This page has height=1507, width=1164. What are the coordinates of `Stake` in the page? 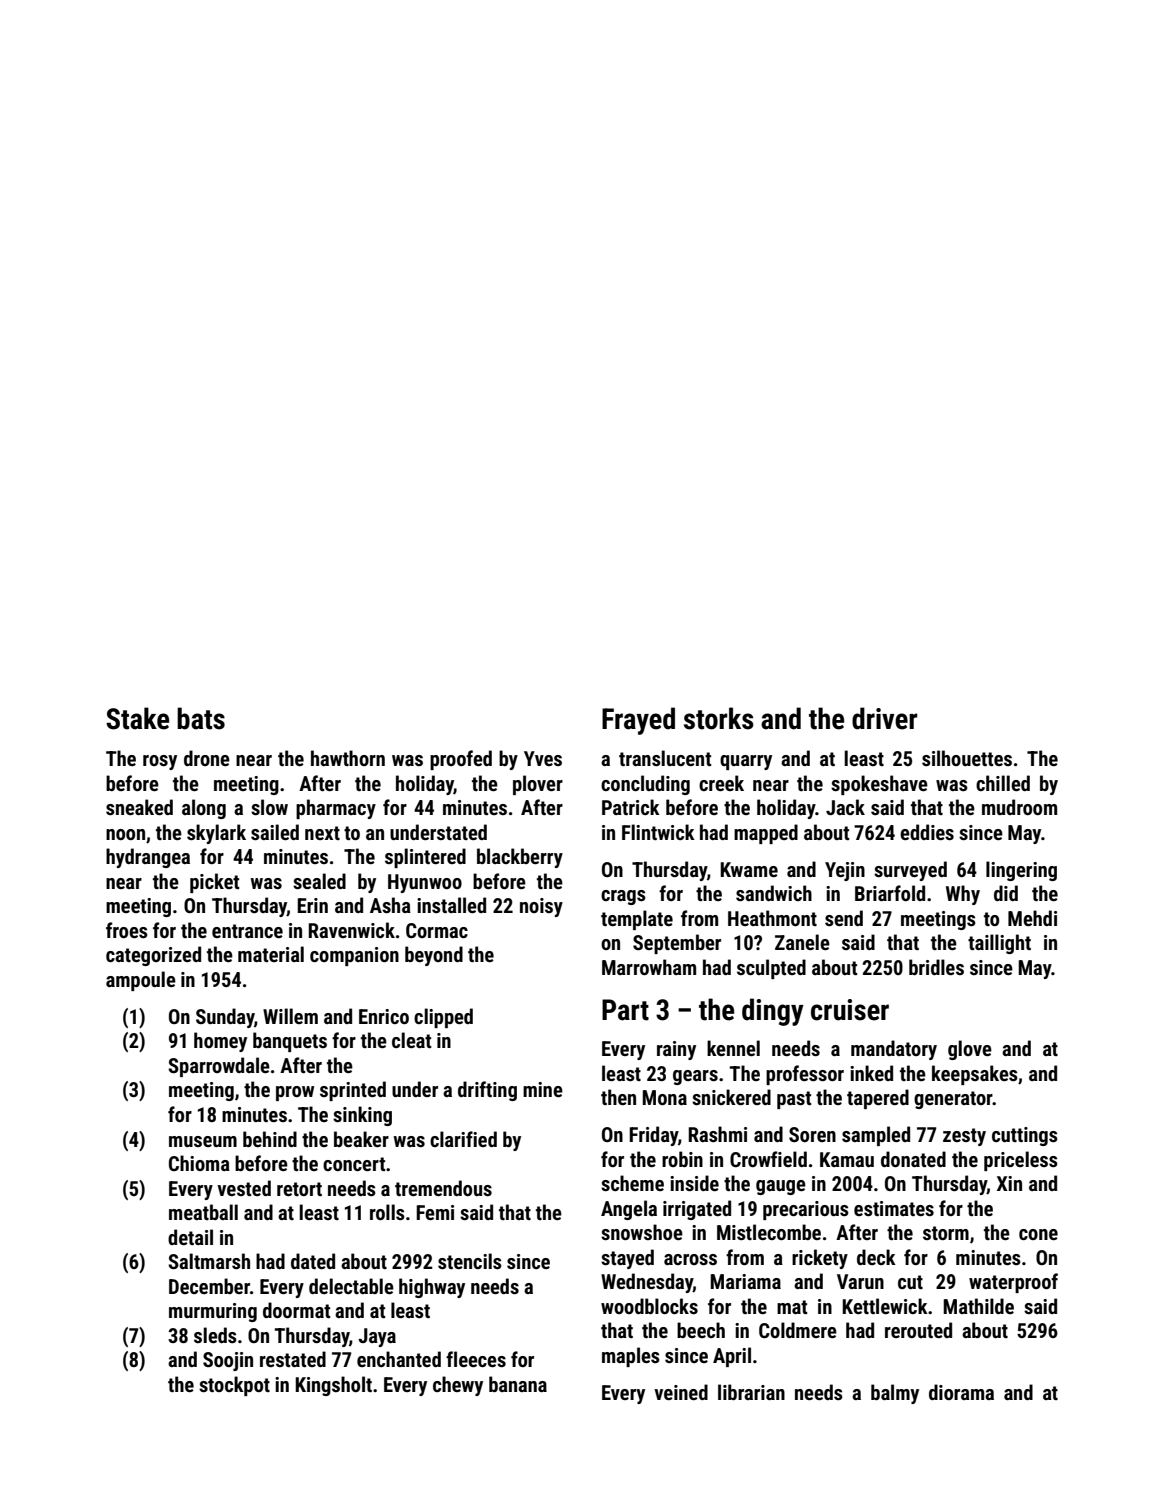 It's located at (137, 718).
